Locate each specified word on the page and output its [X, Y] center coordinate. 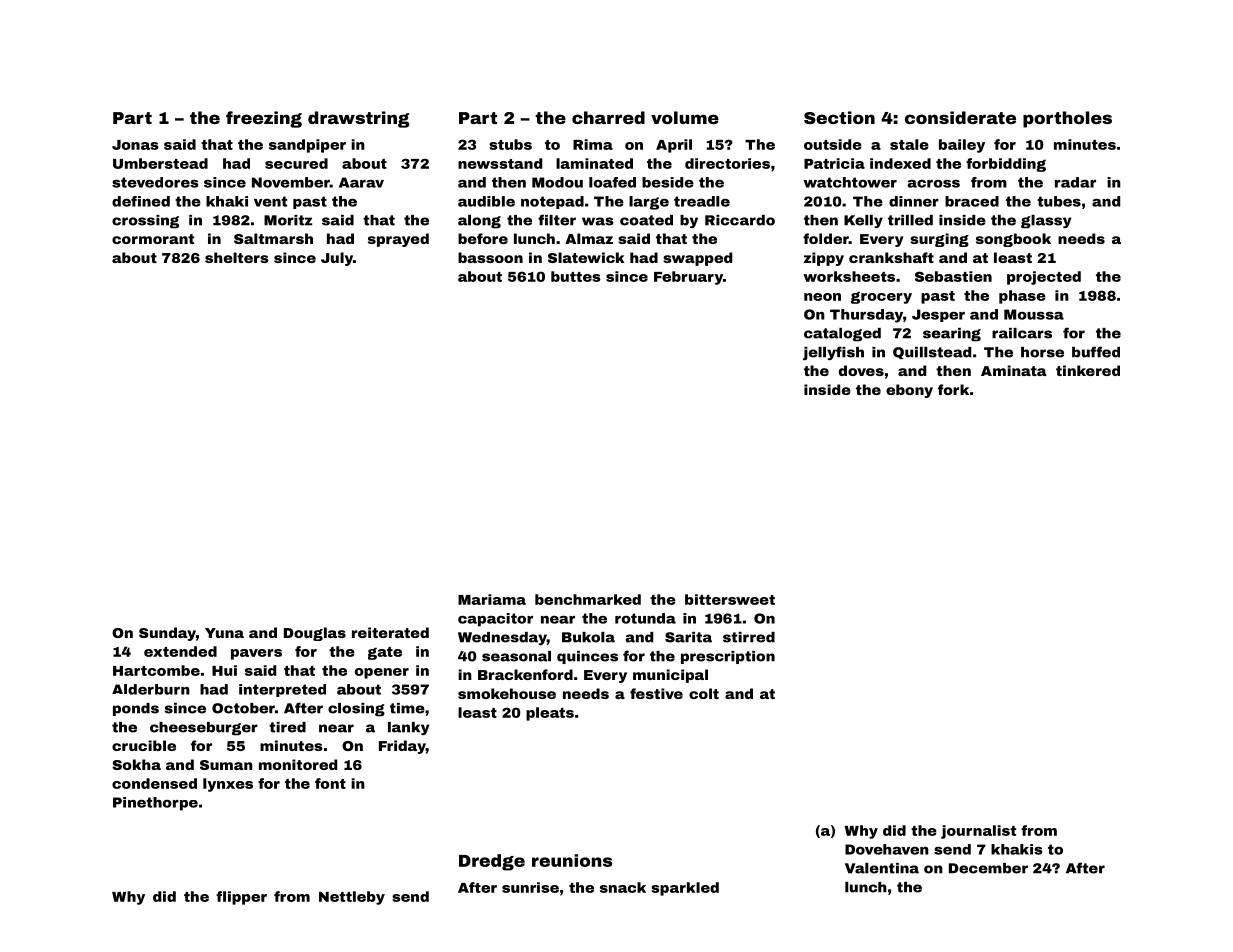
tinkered [1088, 370]
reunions [572, 860]
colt [704, 693]
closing [356, 710]
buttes [576, 276]
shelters [237, 257]
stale [909, 144]
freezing [264, 119]
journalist [978, 832]
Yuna [224, 633]
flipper [241, 898]
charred [608, 117]
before [483, 238]
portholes [1067, 119]
